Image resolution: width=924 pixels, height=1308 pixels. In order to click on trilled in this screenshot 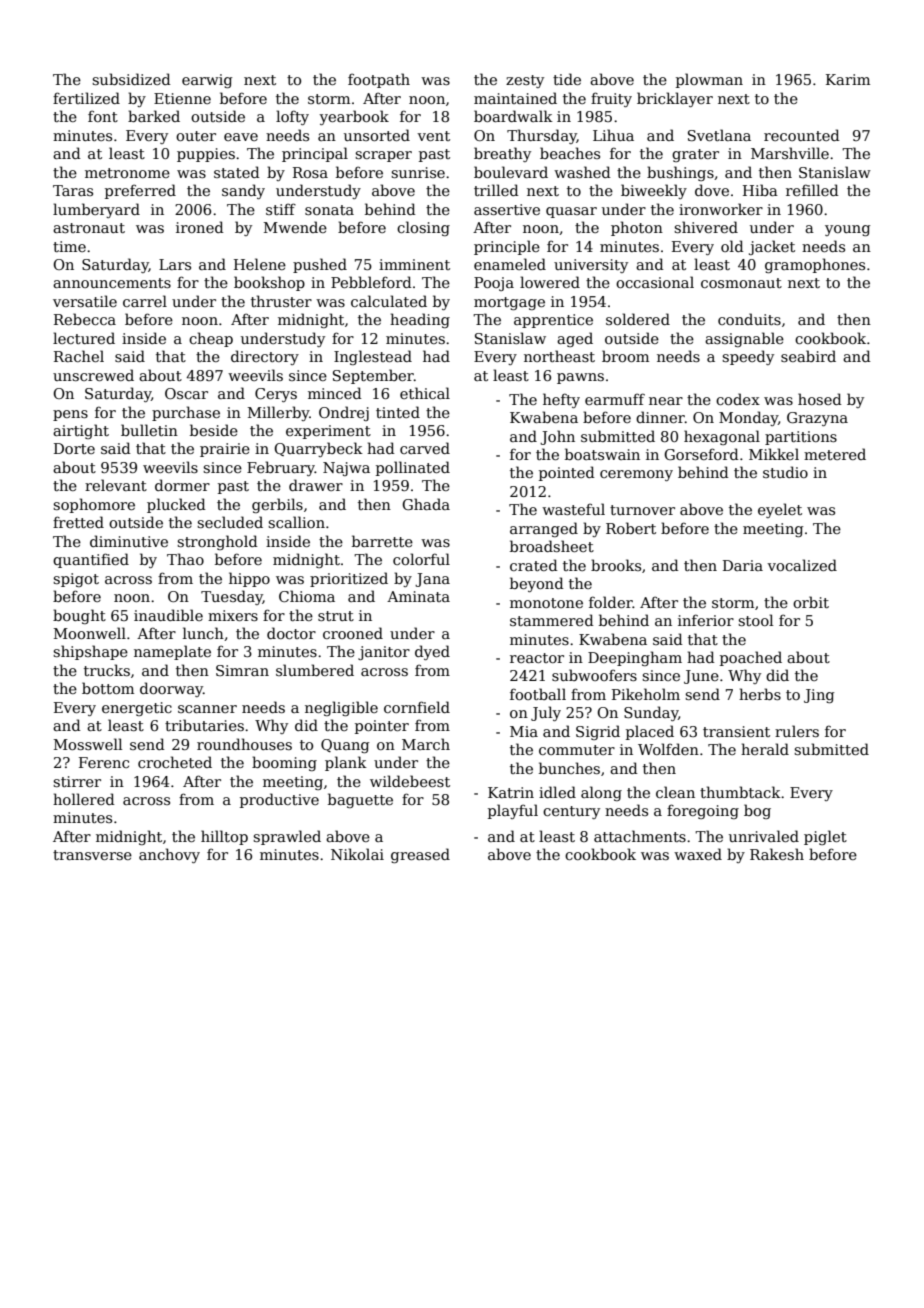, I will do `click(496, 190)`.
